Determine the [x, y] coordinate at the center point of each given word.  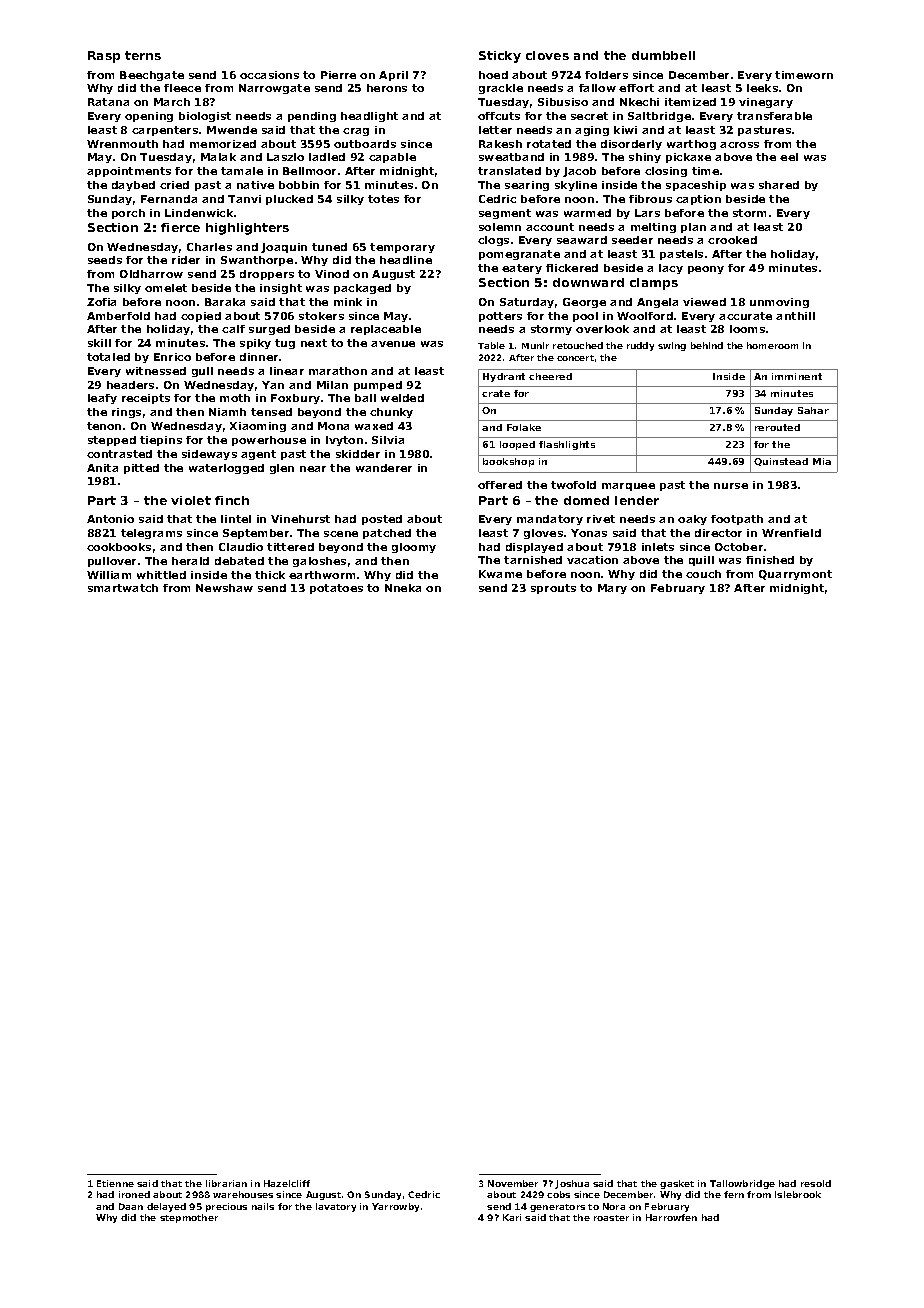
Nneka [403, 588]
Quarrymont [795, 575]
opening [149, 117]
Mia [822, 461]
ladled [327, 157]
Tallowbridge [742, 1184]
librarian [226, 1183]
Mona [333, 426]
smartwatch [123, 588]
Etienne [115, 1183]
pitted [141, 469]
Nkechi [639, 102]
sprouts [553, 589]
